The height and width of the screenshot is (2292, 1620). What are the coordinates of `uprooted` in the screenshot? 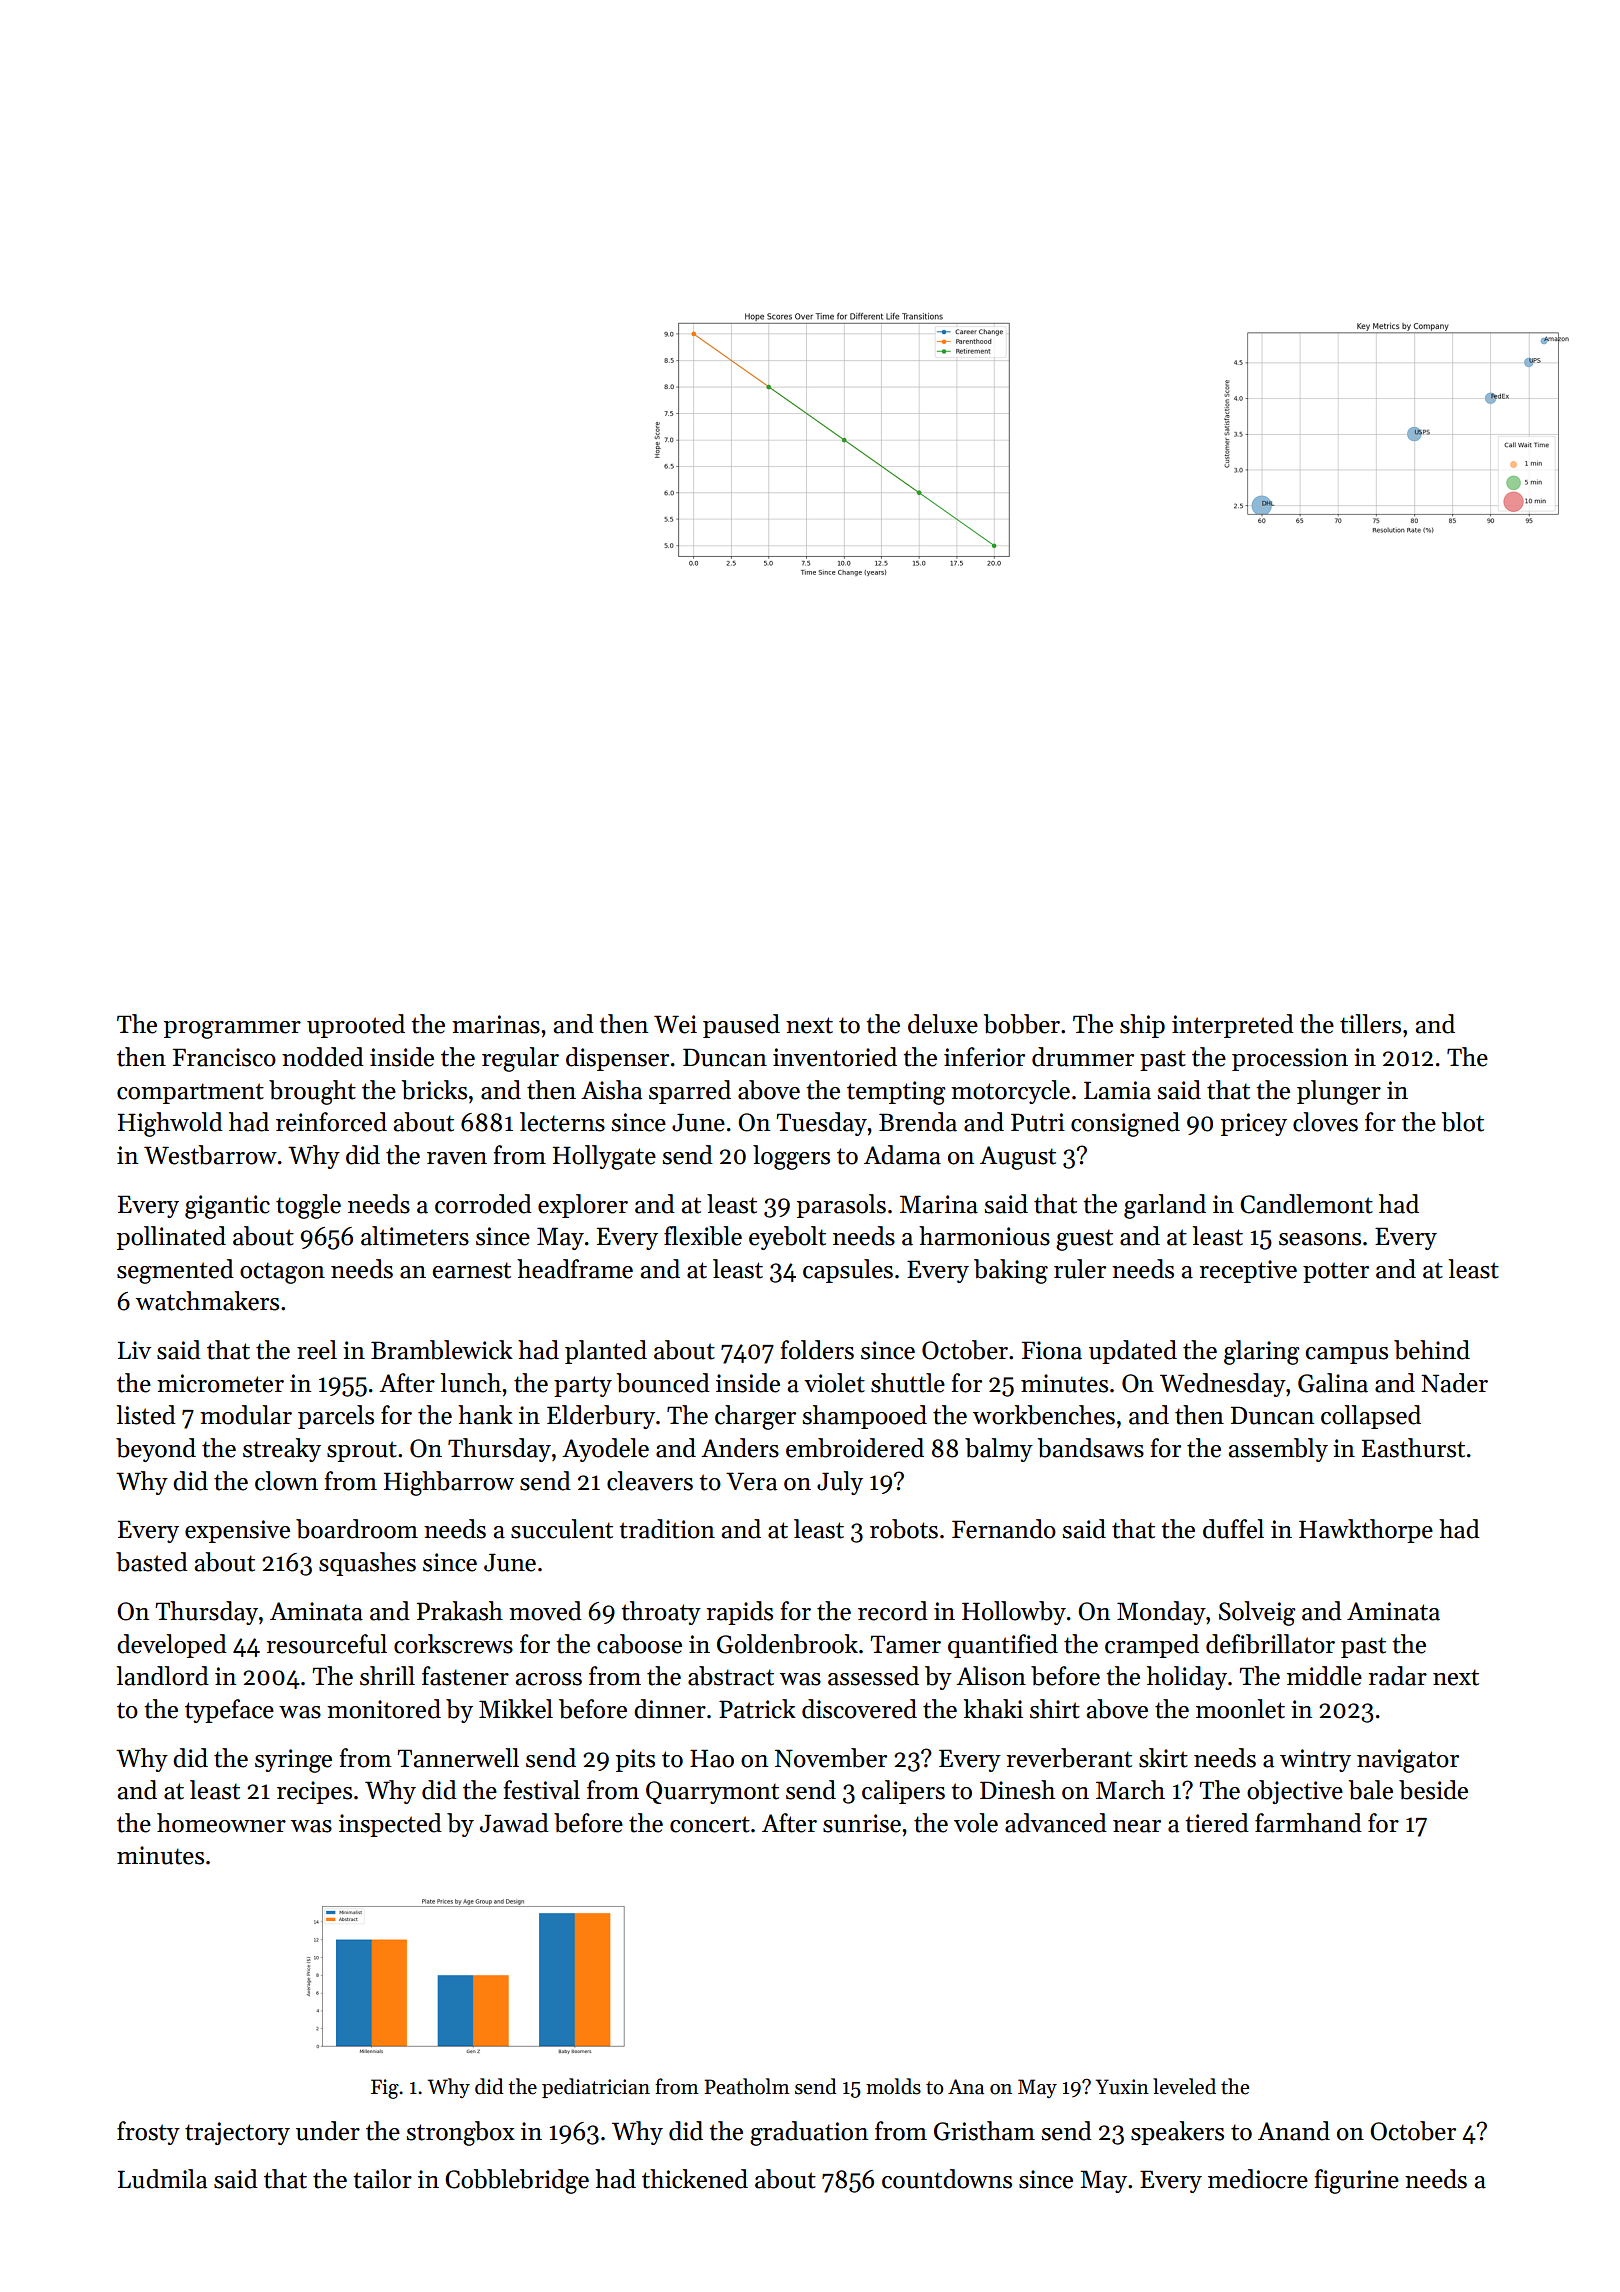 It's located at (356, 1026).
